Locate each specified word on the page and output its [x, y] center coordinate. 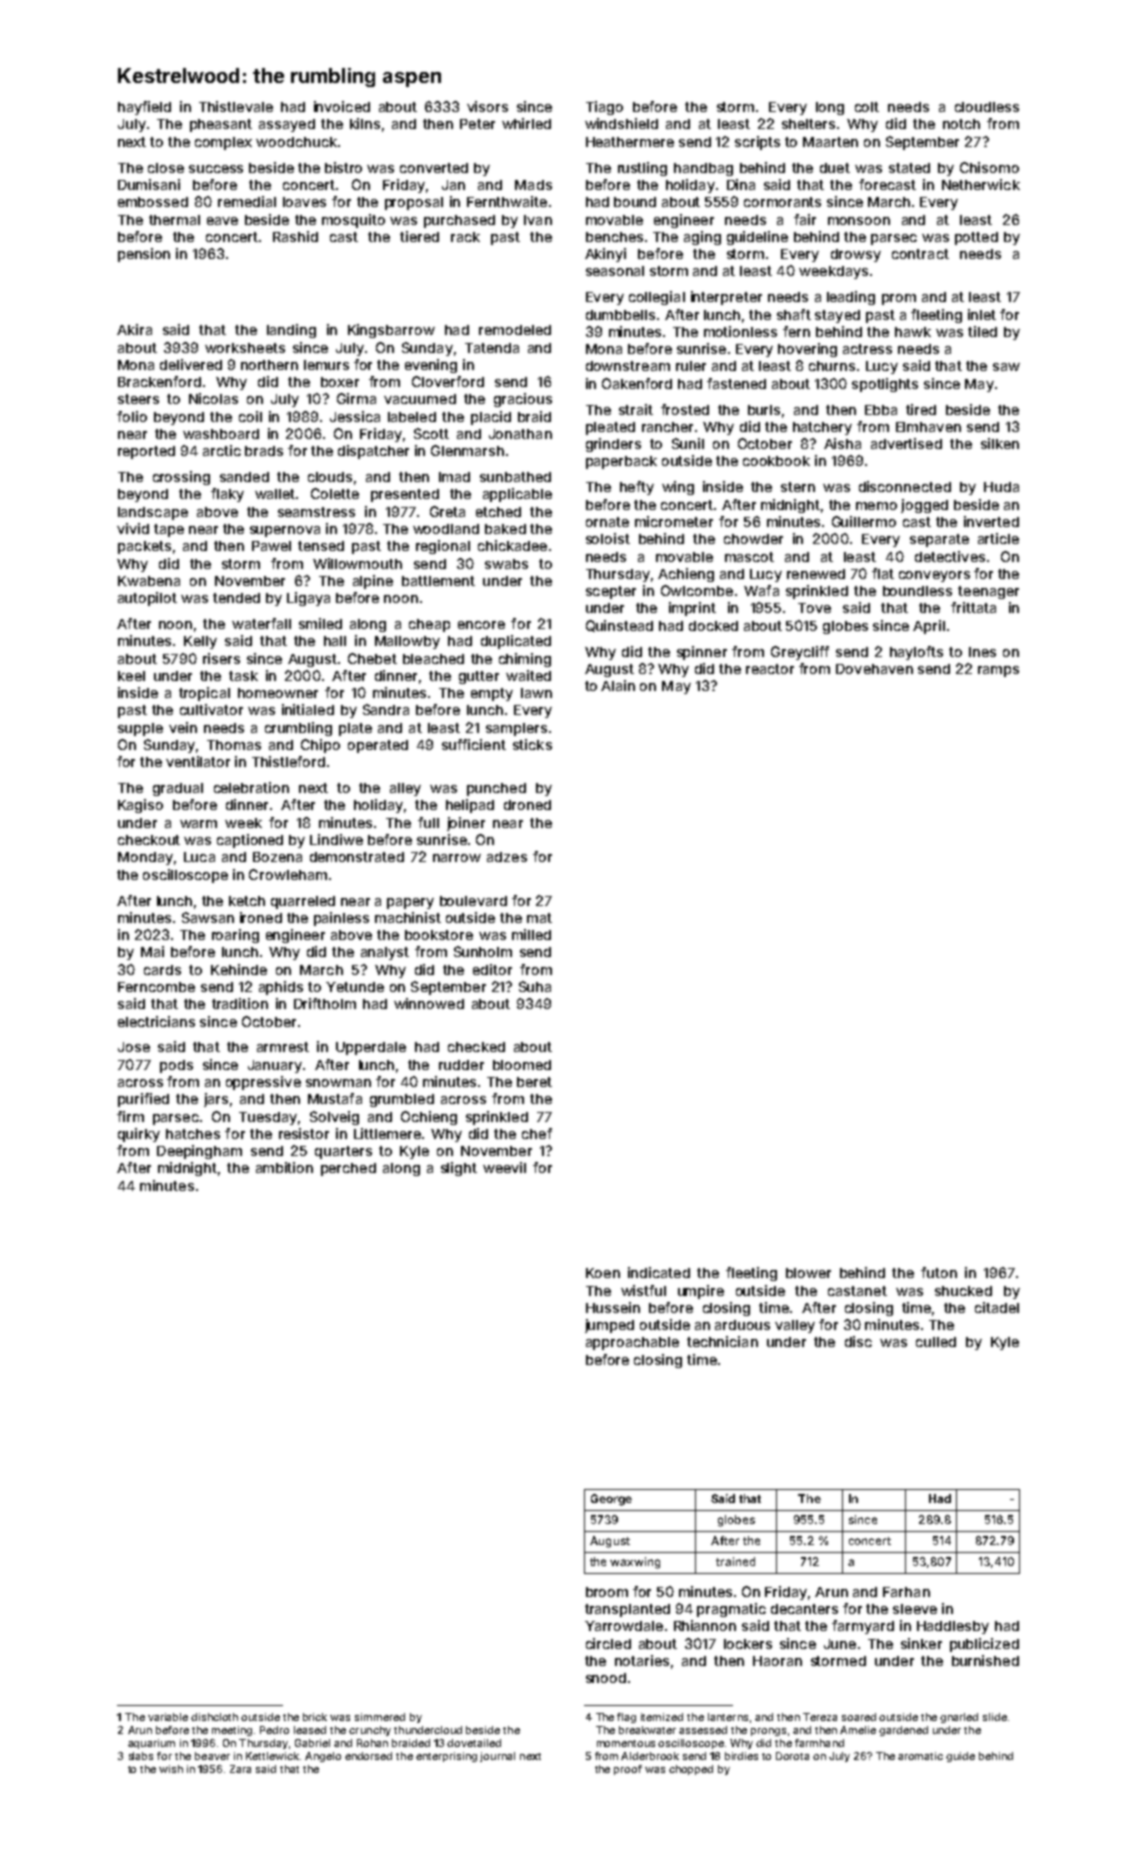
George [611, 1500]
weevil [504, 1167]
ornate [607, 522]
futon [939, 1272]
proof [628, 1770]
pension [144, 255]
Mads [533, 185]
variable [168, 1717]
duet [835, 168]
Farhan [906, 1592]
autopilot [147, 599]
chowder [753, 539]
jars [216, 1100]
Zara [240, 1769]
